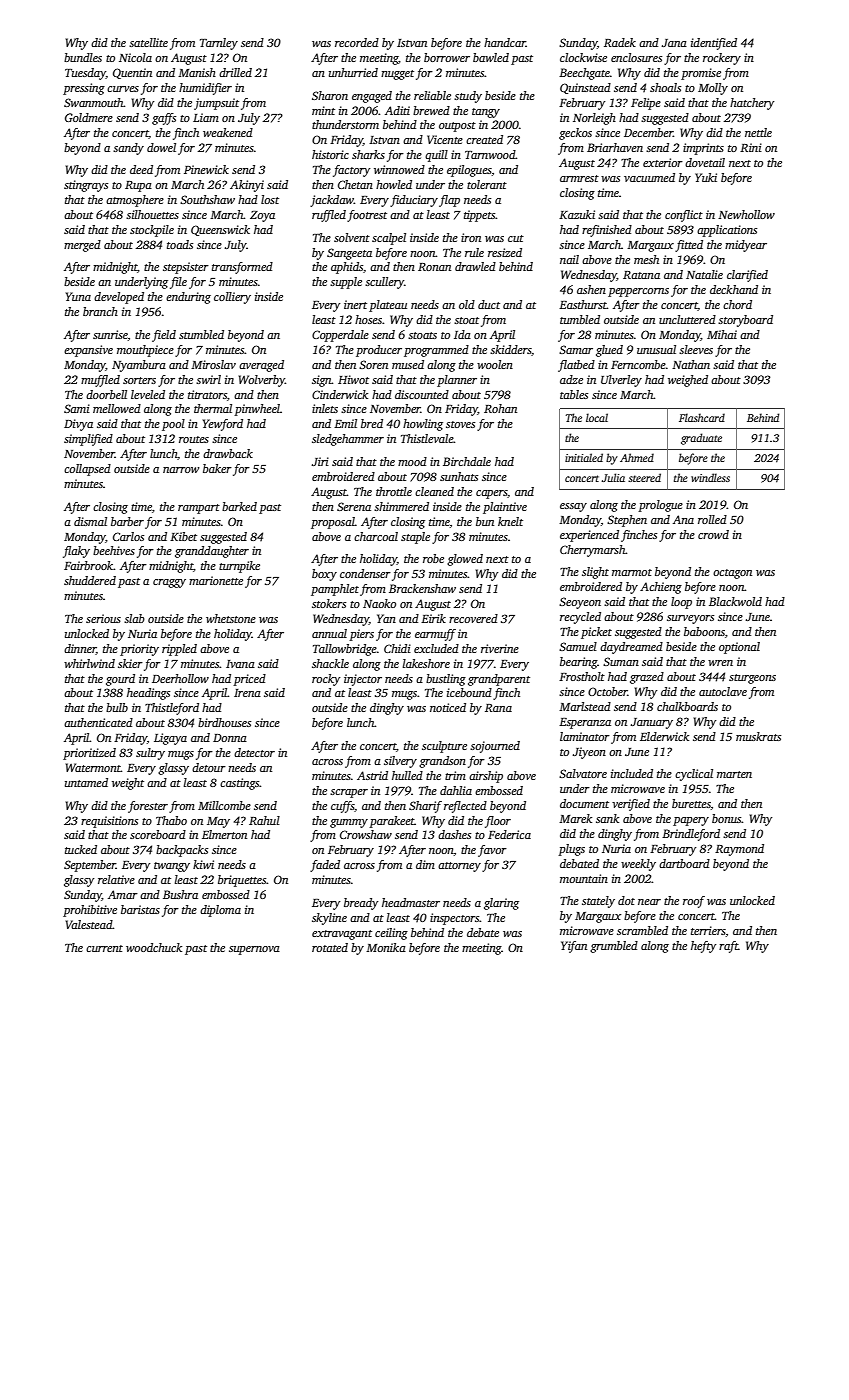 The image size is (849, 1400). I want to click on marmot, so click(632, 572).
